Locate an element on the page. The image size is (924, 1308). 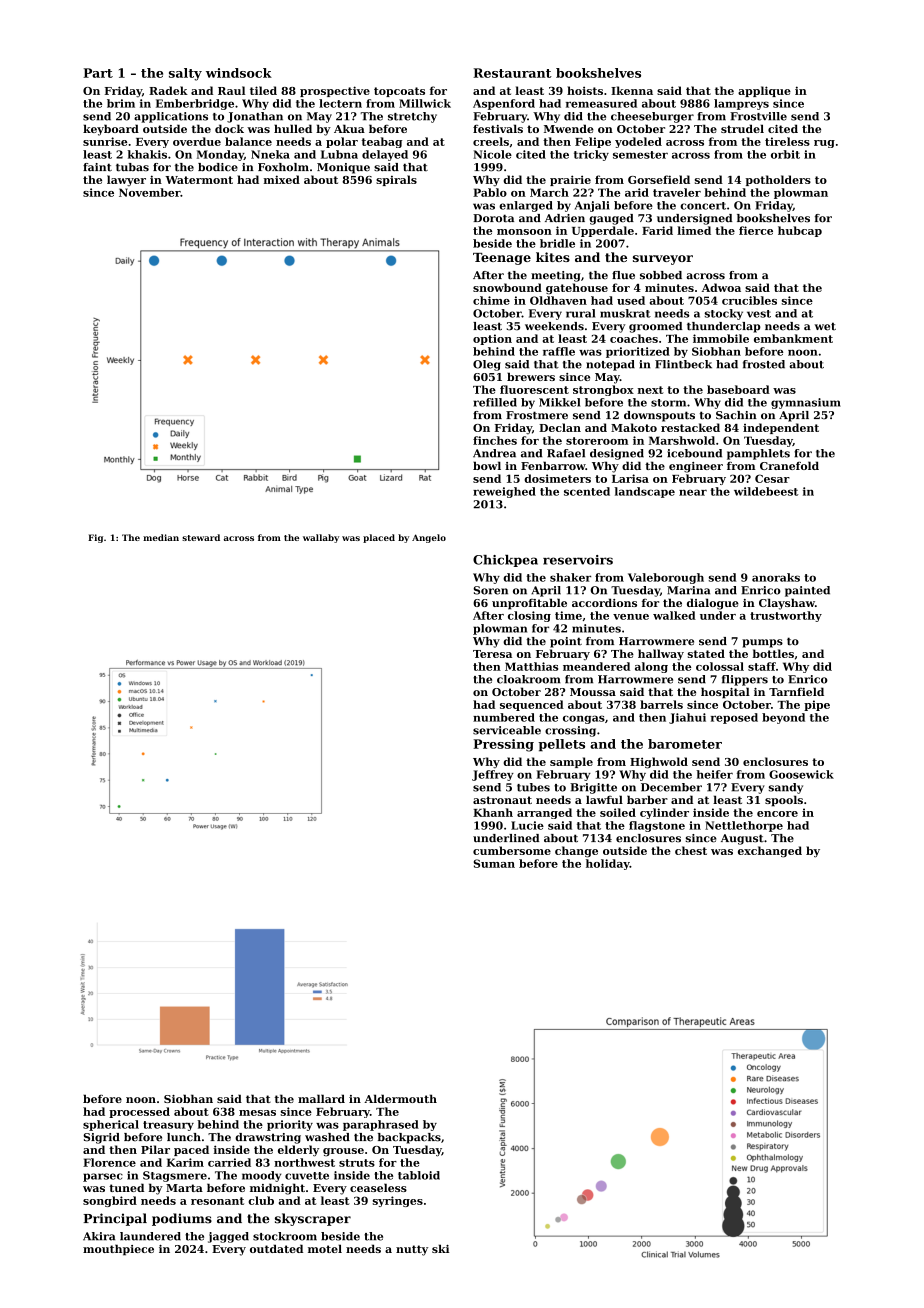
wallaby is located at coordinates (321, 538).
